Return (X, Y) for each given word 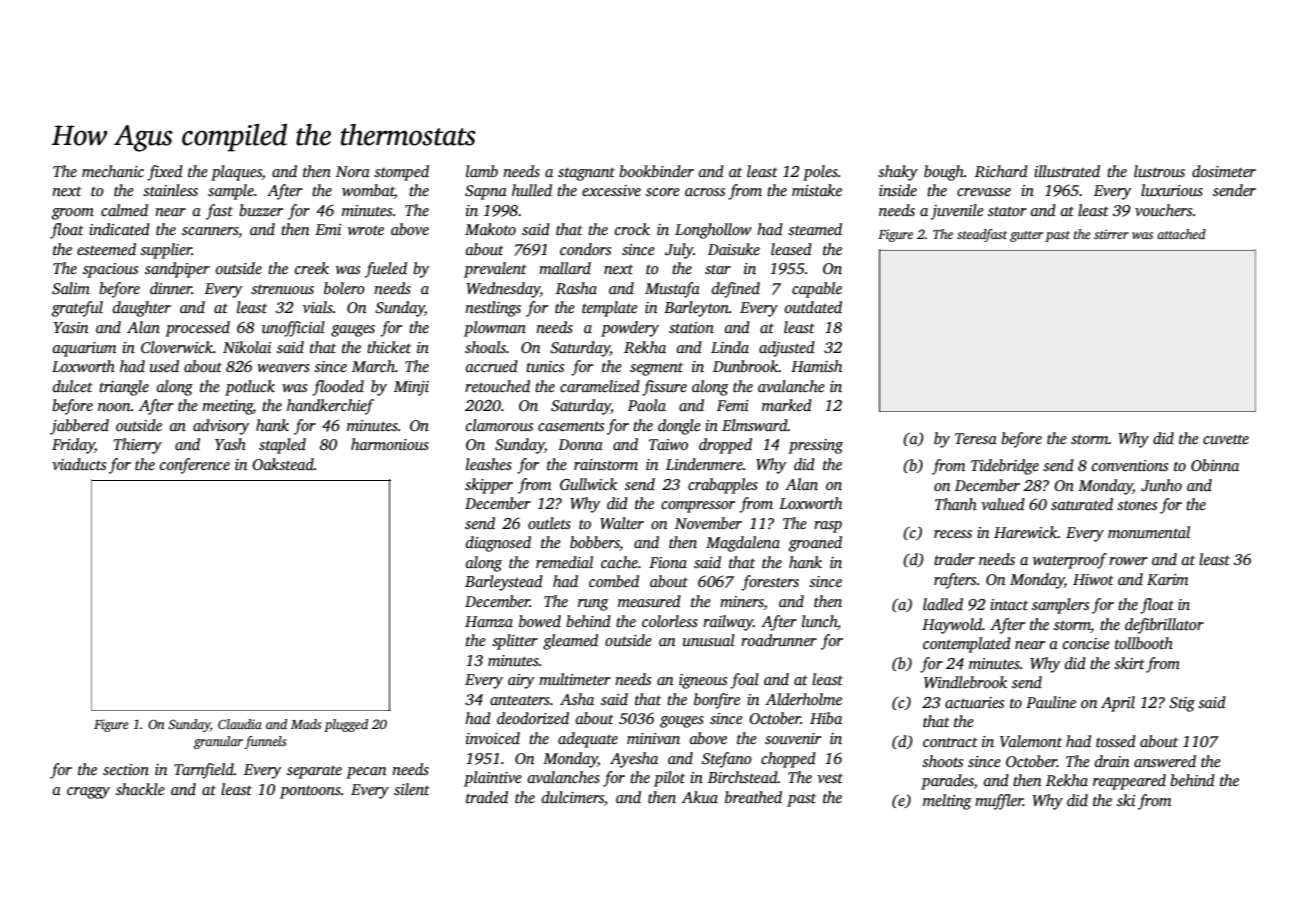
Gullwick (588, 484)
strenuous (282, 289)
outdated (813, 307)
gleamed (570, 642)
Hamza (489, 621)
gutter (1026, 236)
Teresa (976, 439)
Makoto (490, 229)
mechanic (113, 171)
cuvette (1226, 439)
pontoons (310, 792)
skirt (1129, 663)
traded (487, 797)
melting (947, 802)
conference (195, 466)
